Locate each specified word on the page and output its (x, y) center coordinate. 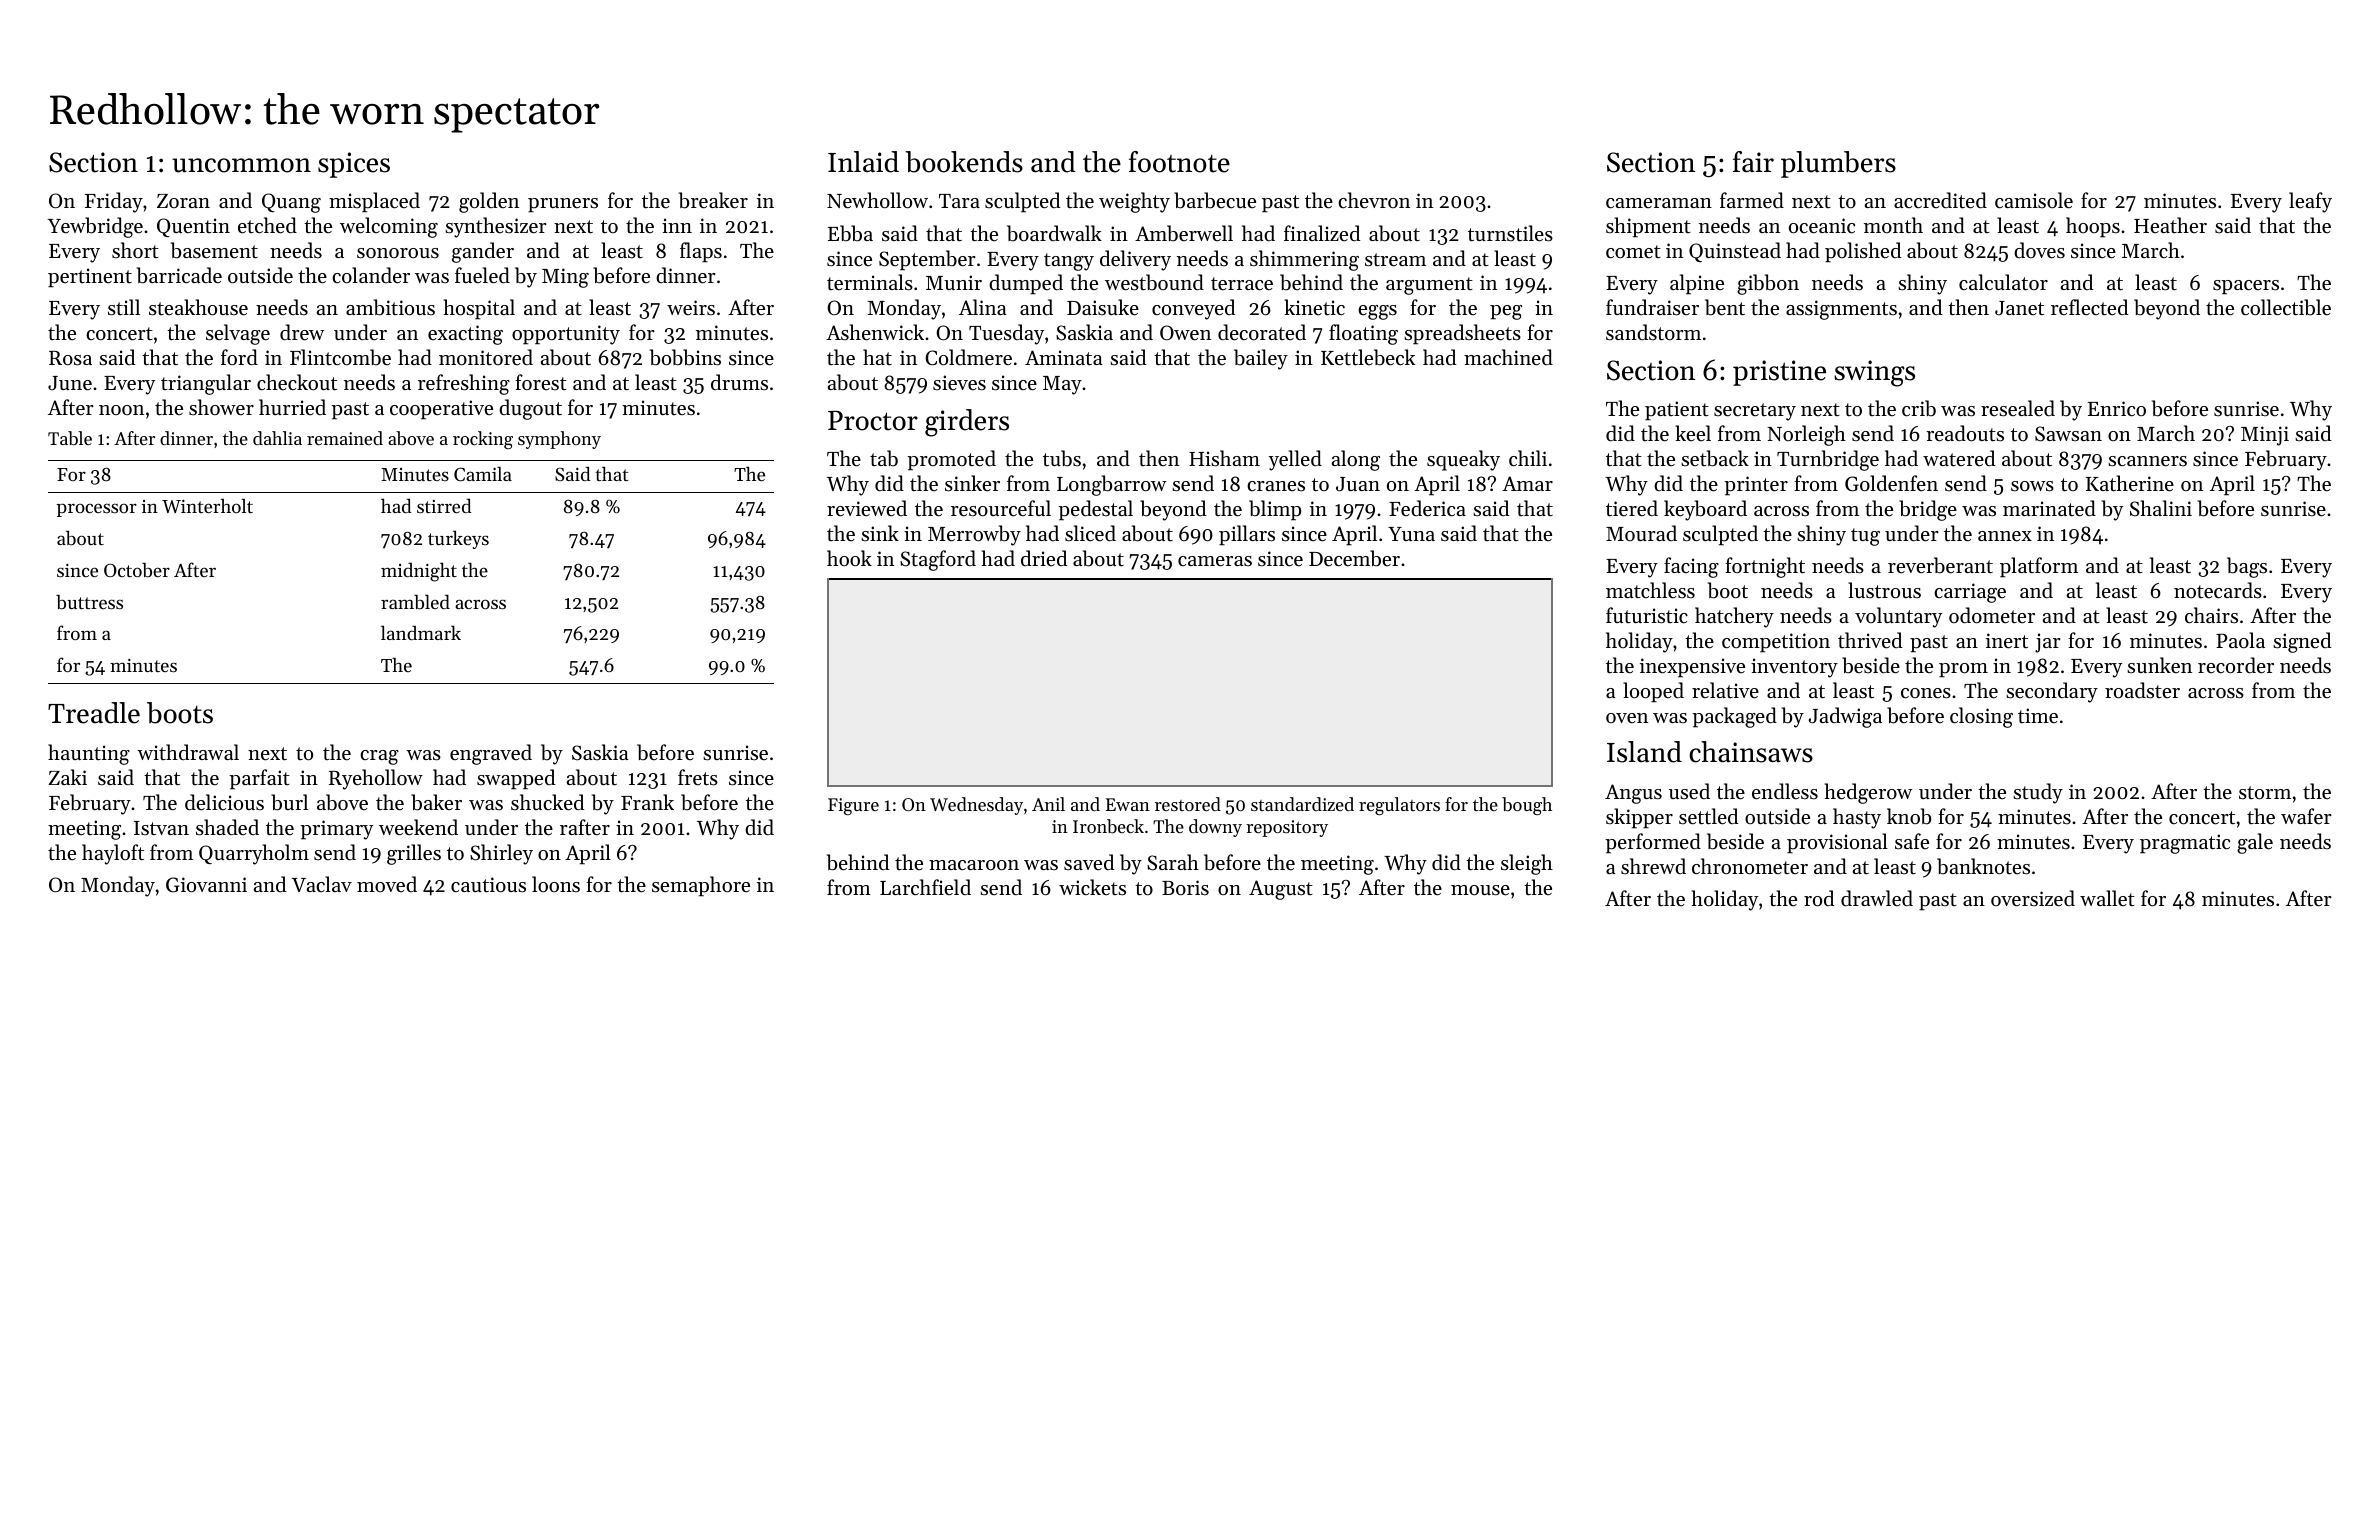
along (1356, 460)
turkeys (458, 539)
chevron (1374, 200)
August (1281, 890)
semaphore (701, 886)
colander (371, 275)
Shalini (2161, 508)
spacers (2246, 287)
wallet (2107, 898)
